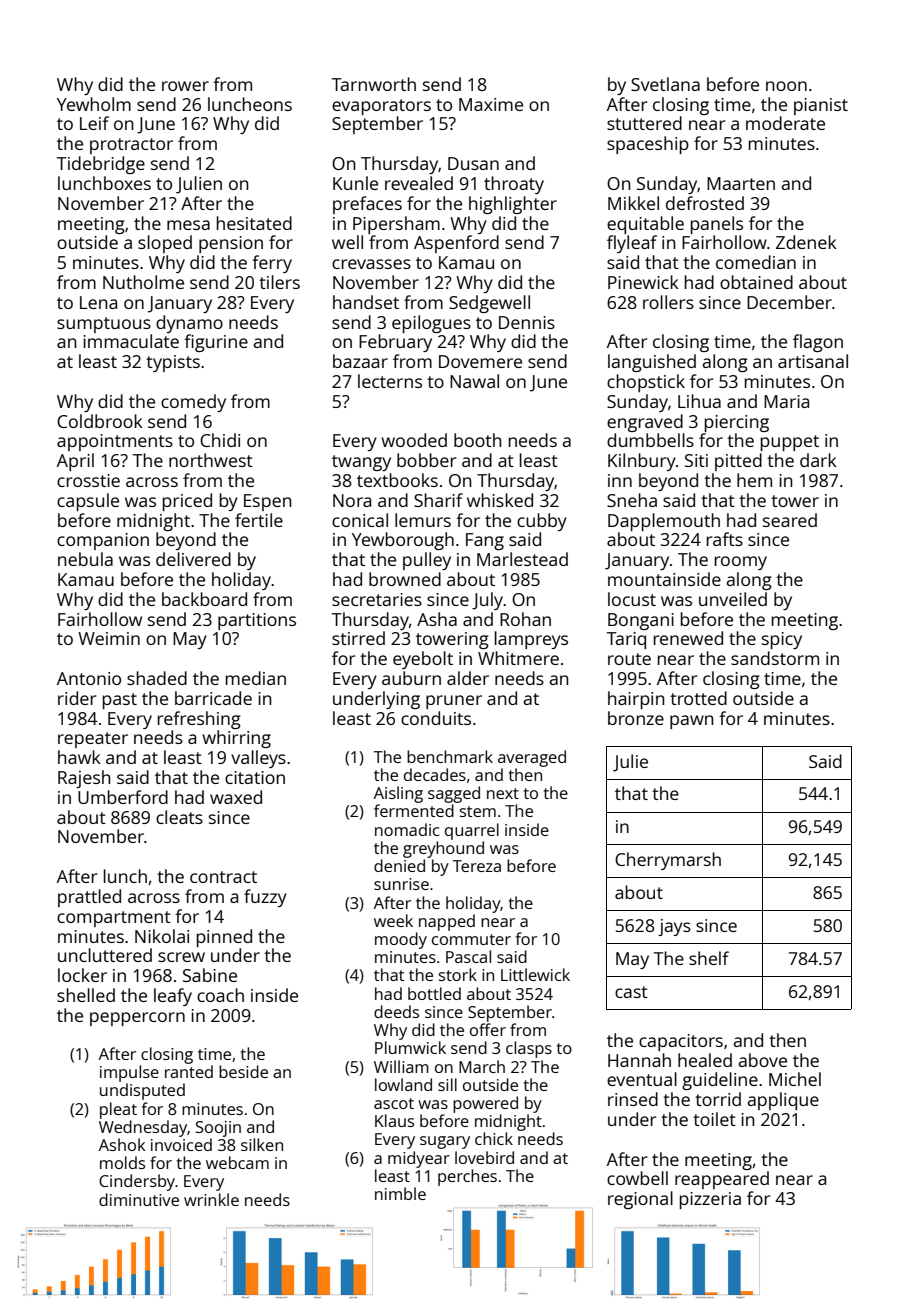 This page has width=908, height=1316. I want to click on pawn, so click(692, 722).
